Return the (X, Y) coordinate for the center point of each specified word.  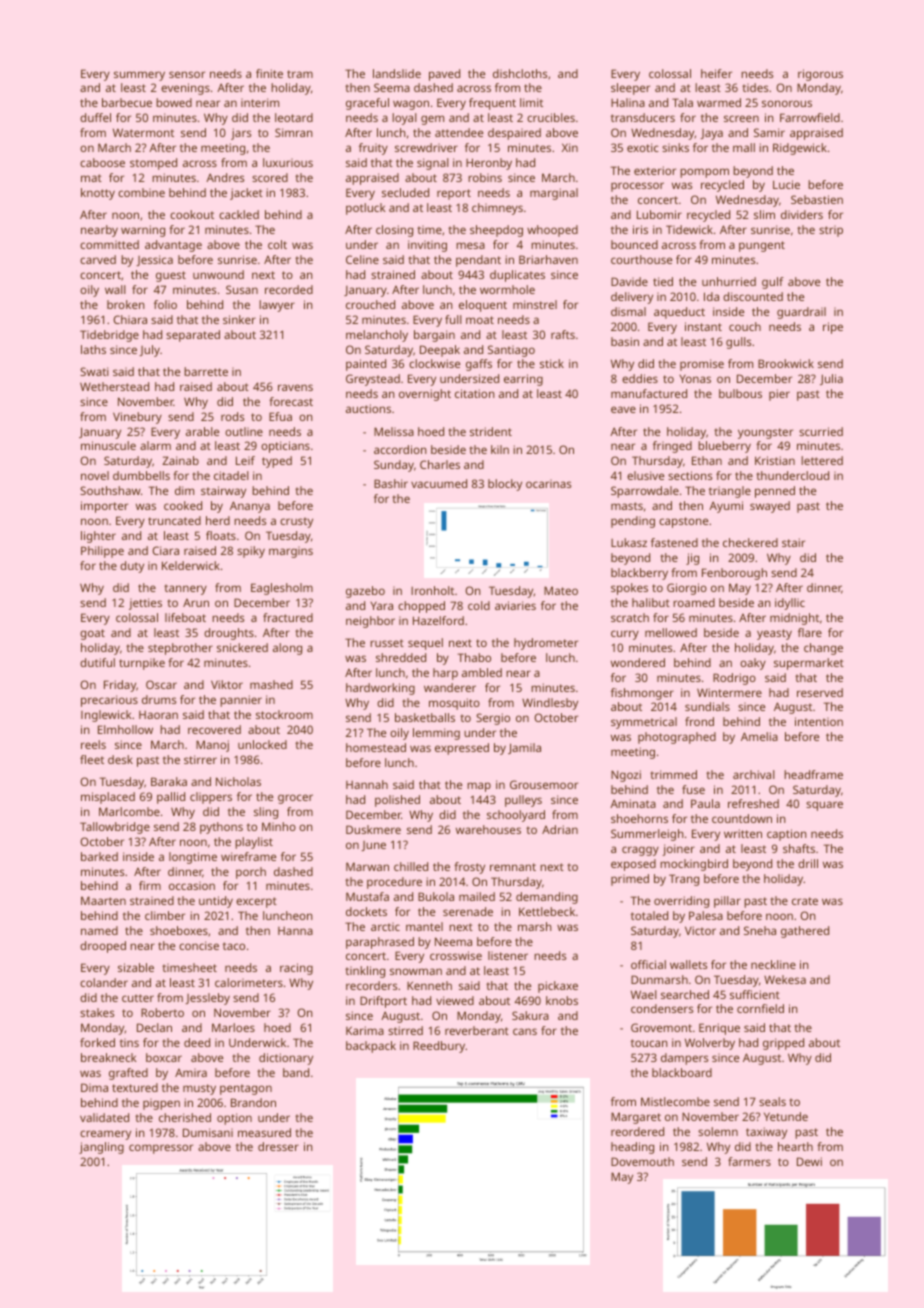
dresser (278, 1146)
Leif (245, 460)
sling (266, 813)
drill (808, 863)
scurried (821, 431)
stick (552, 363)
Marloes (233, 1027)
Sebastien (817, 199)
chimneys (497, 209)
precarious (109, 701)
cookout (192, 214)
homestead (376, 747)
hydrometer (546, 644)
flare (810, 632)
